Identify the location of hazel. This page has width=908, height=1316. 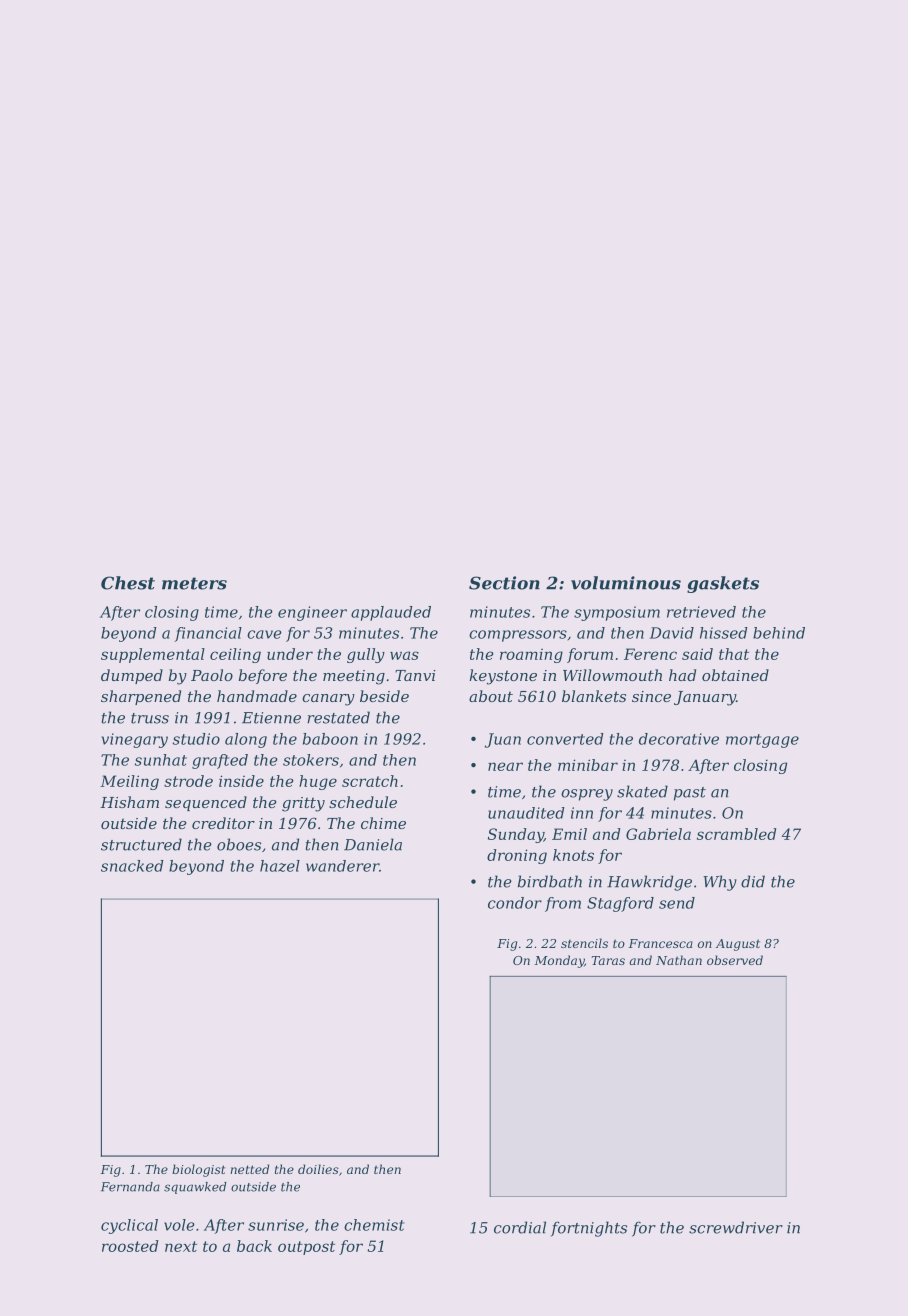
(280, 866).
